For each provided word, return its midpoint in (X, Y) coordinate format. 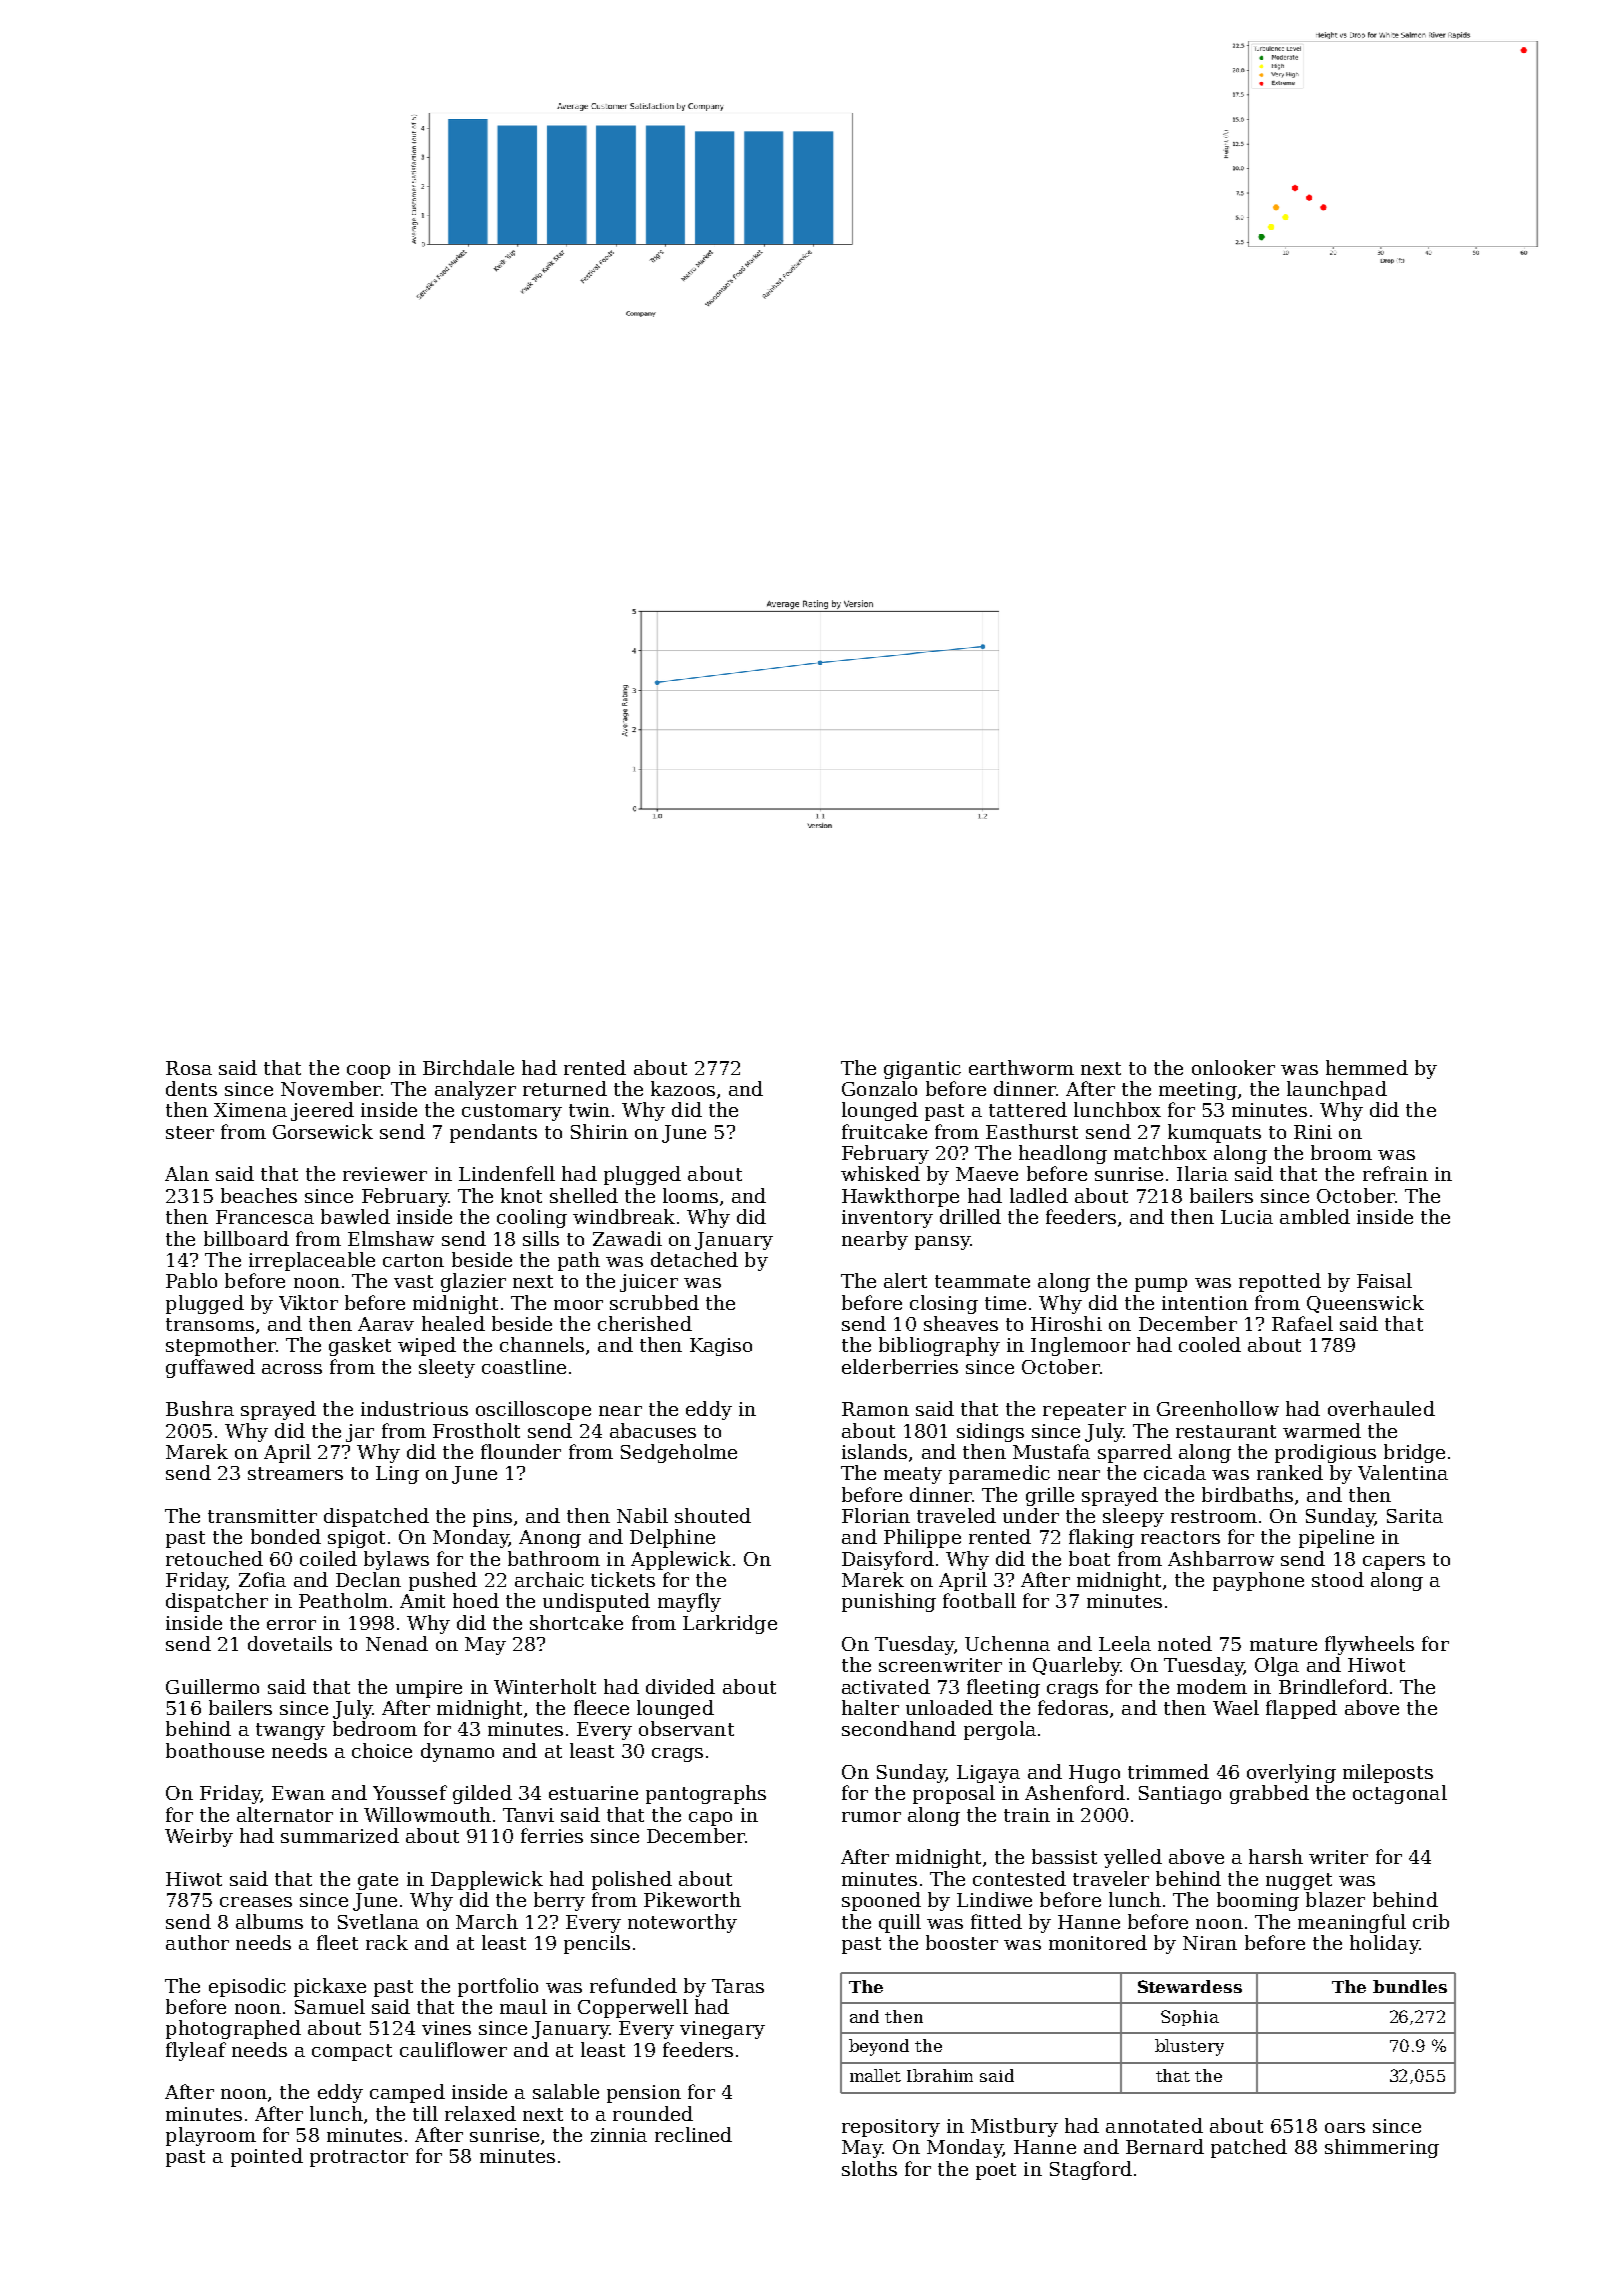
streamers (295, 1473)
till (425, 2113)
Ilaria (1202, 1173)
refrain (1395, 1173)
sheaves (961, 1323)
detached (694, 1259)
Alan (187, 1173)
